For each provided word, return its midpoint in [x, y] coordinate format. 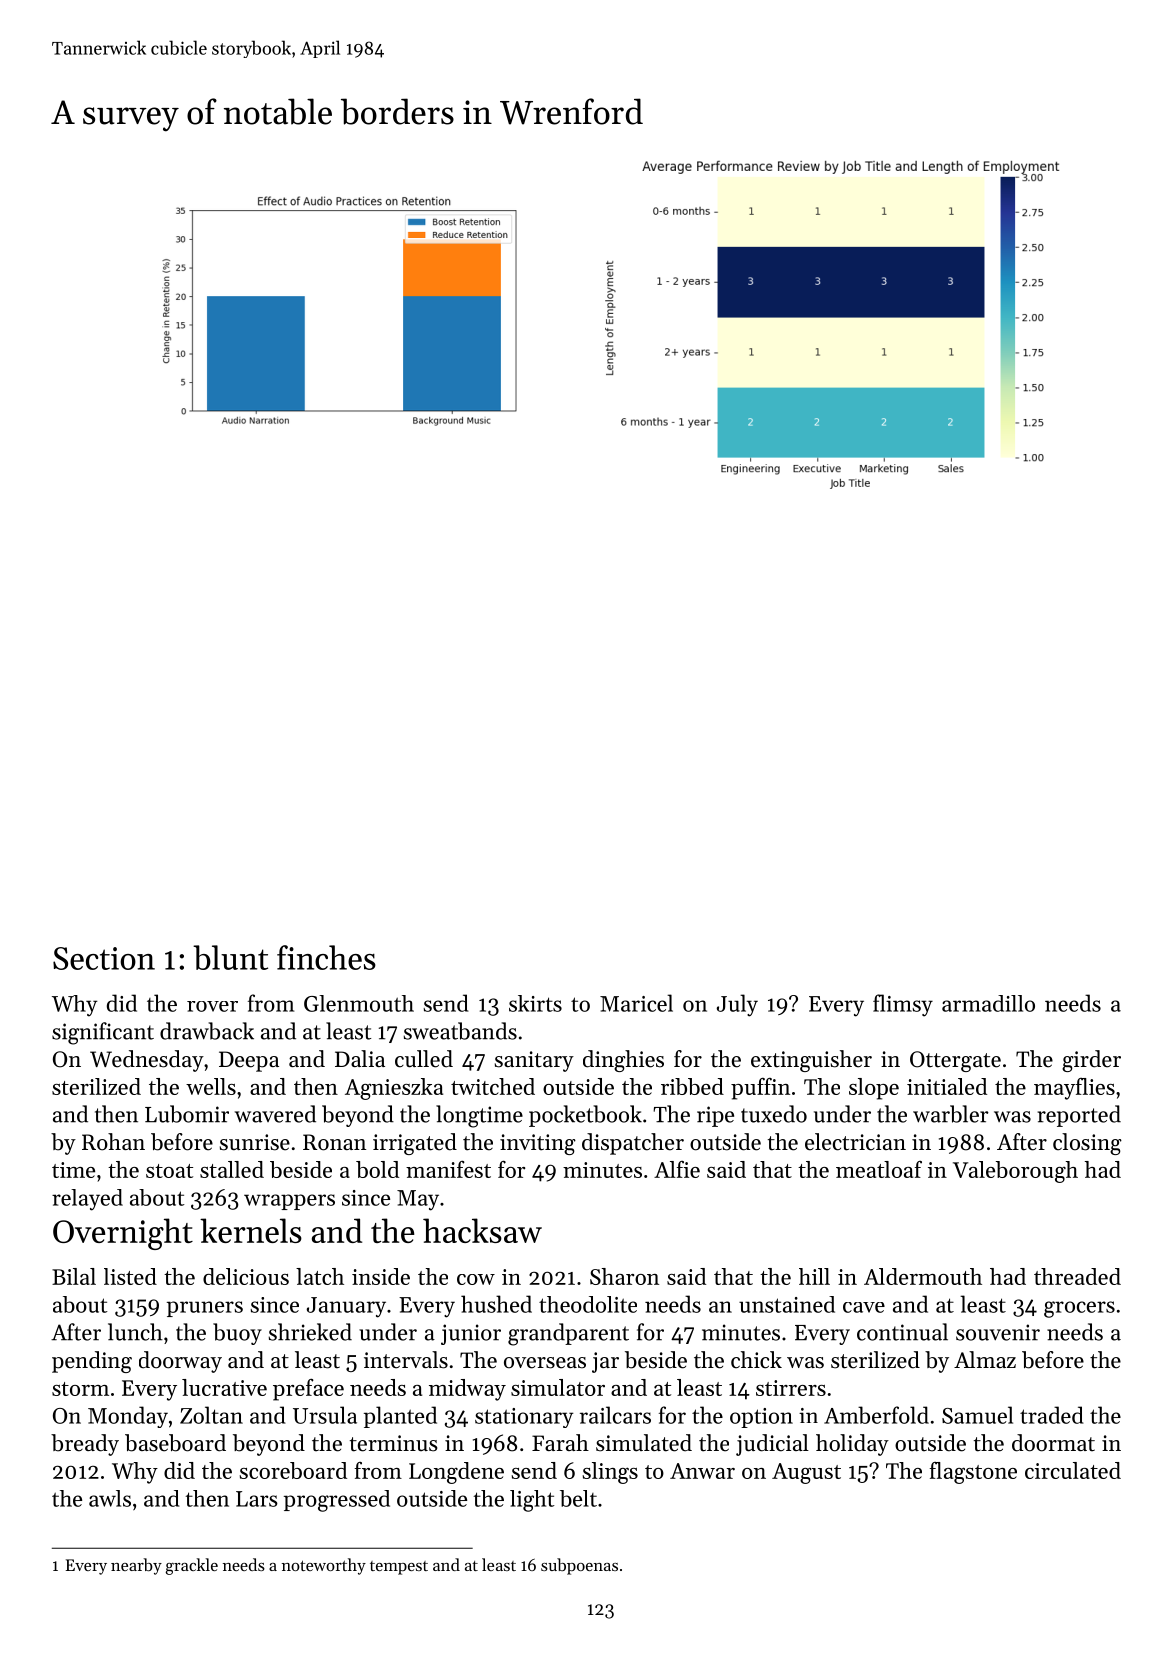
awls [110, 1498]
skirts [535, 1003]
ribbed [692, 1086]
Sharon [624, 1276]
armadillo [988, 1003]
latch [320, 1276]
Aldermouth [923, 1276]
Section [104, 958]
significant [103, 1033]
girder [1091, 1061]
